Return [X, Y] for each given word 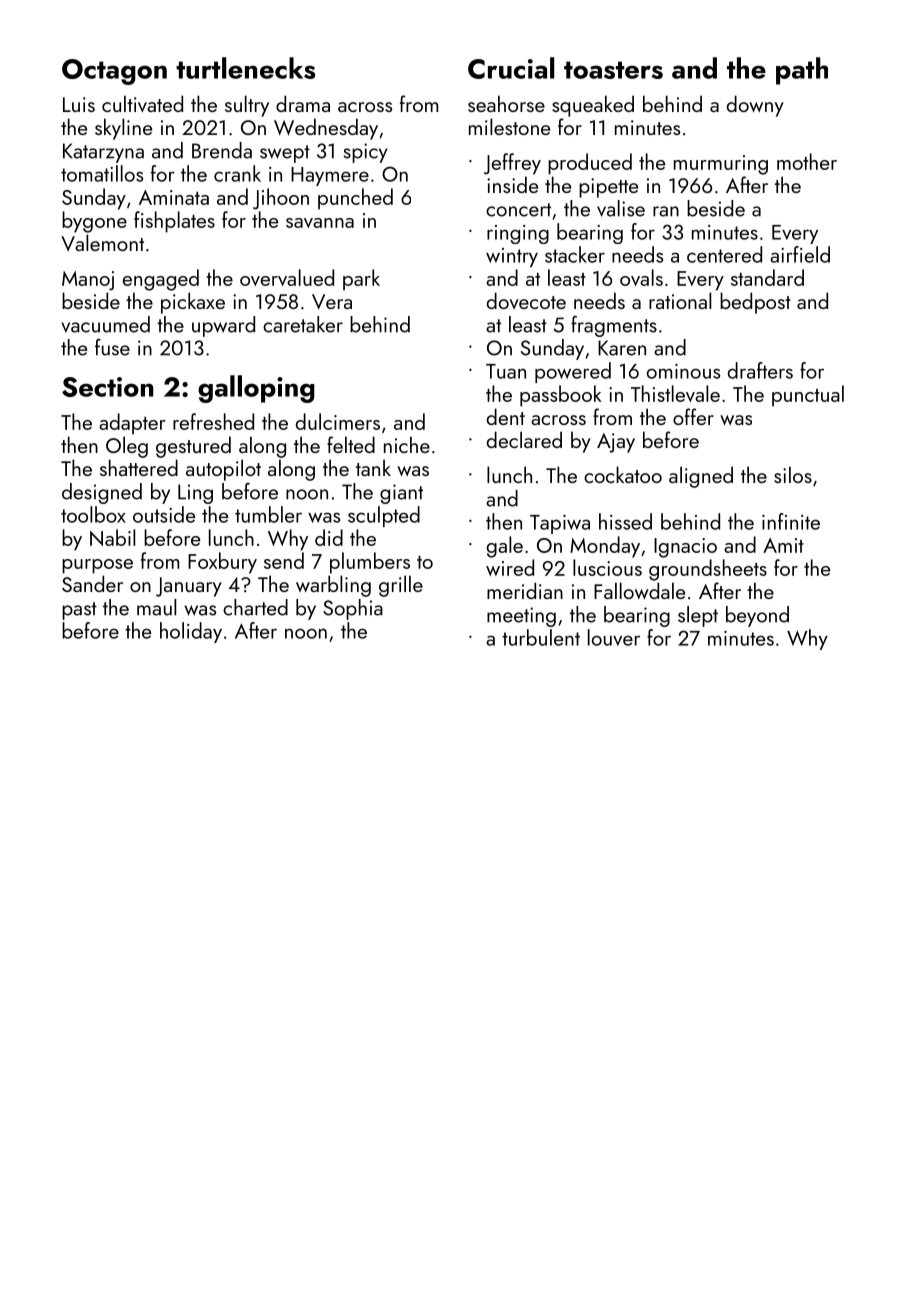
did [329, 537]
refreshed [213, 421]
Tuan [506, 371]
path [802, 71]
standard [767, 277]
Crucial [511, 68]
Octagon [114, 72]
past [79, 611]
